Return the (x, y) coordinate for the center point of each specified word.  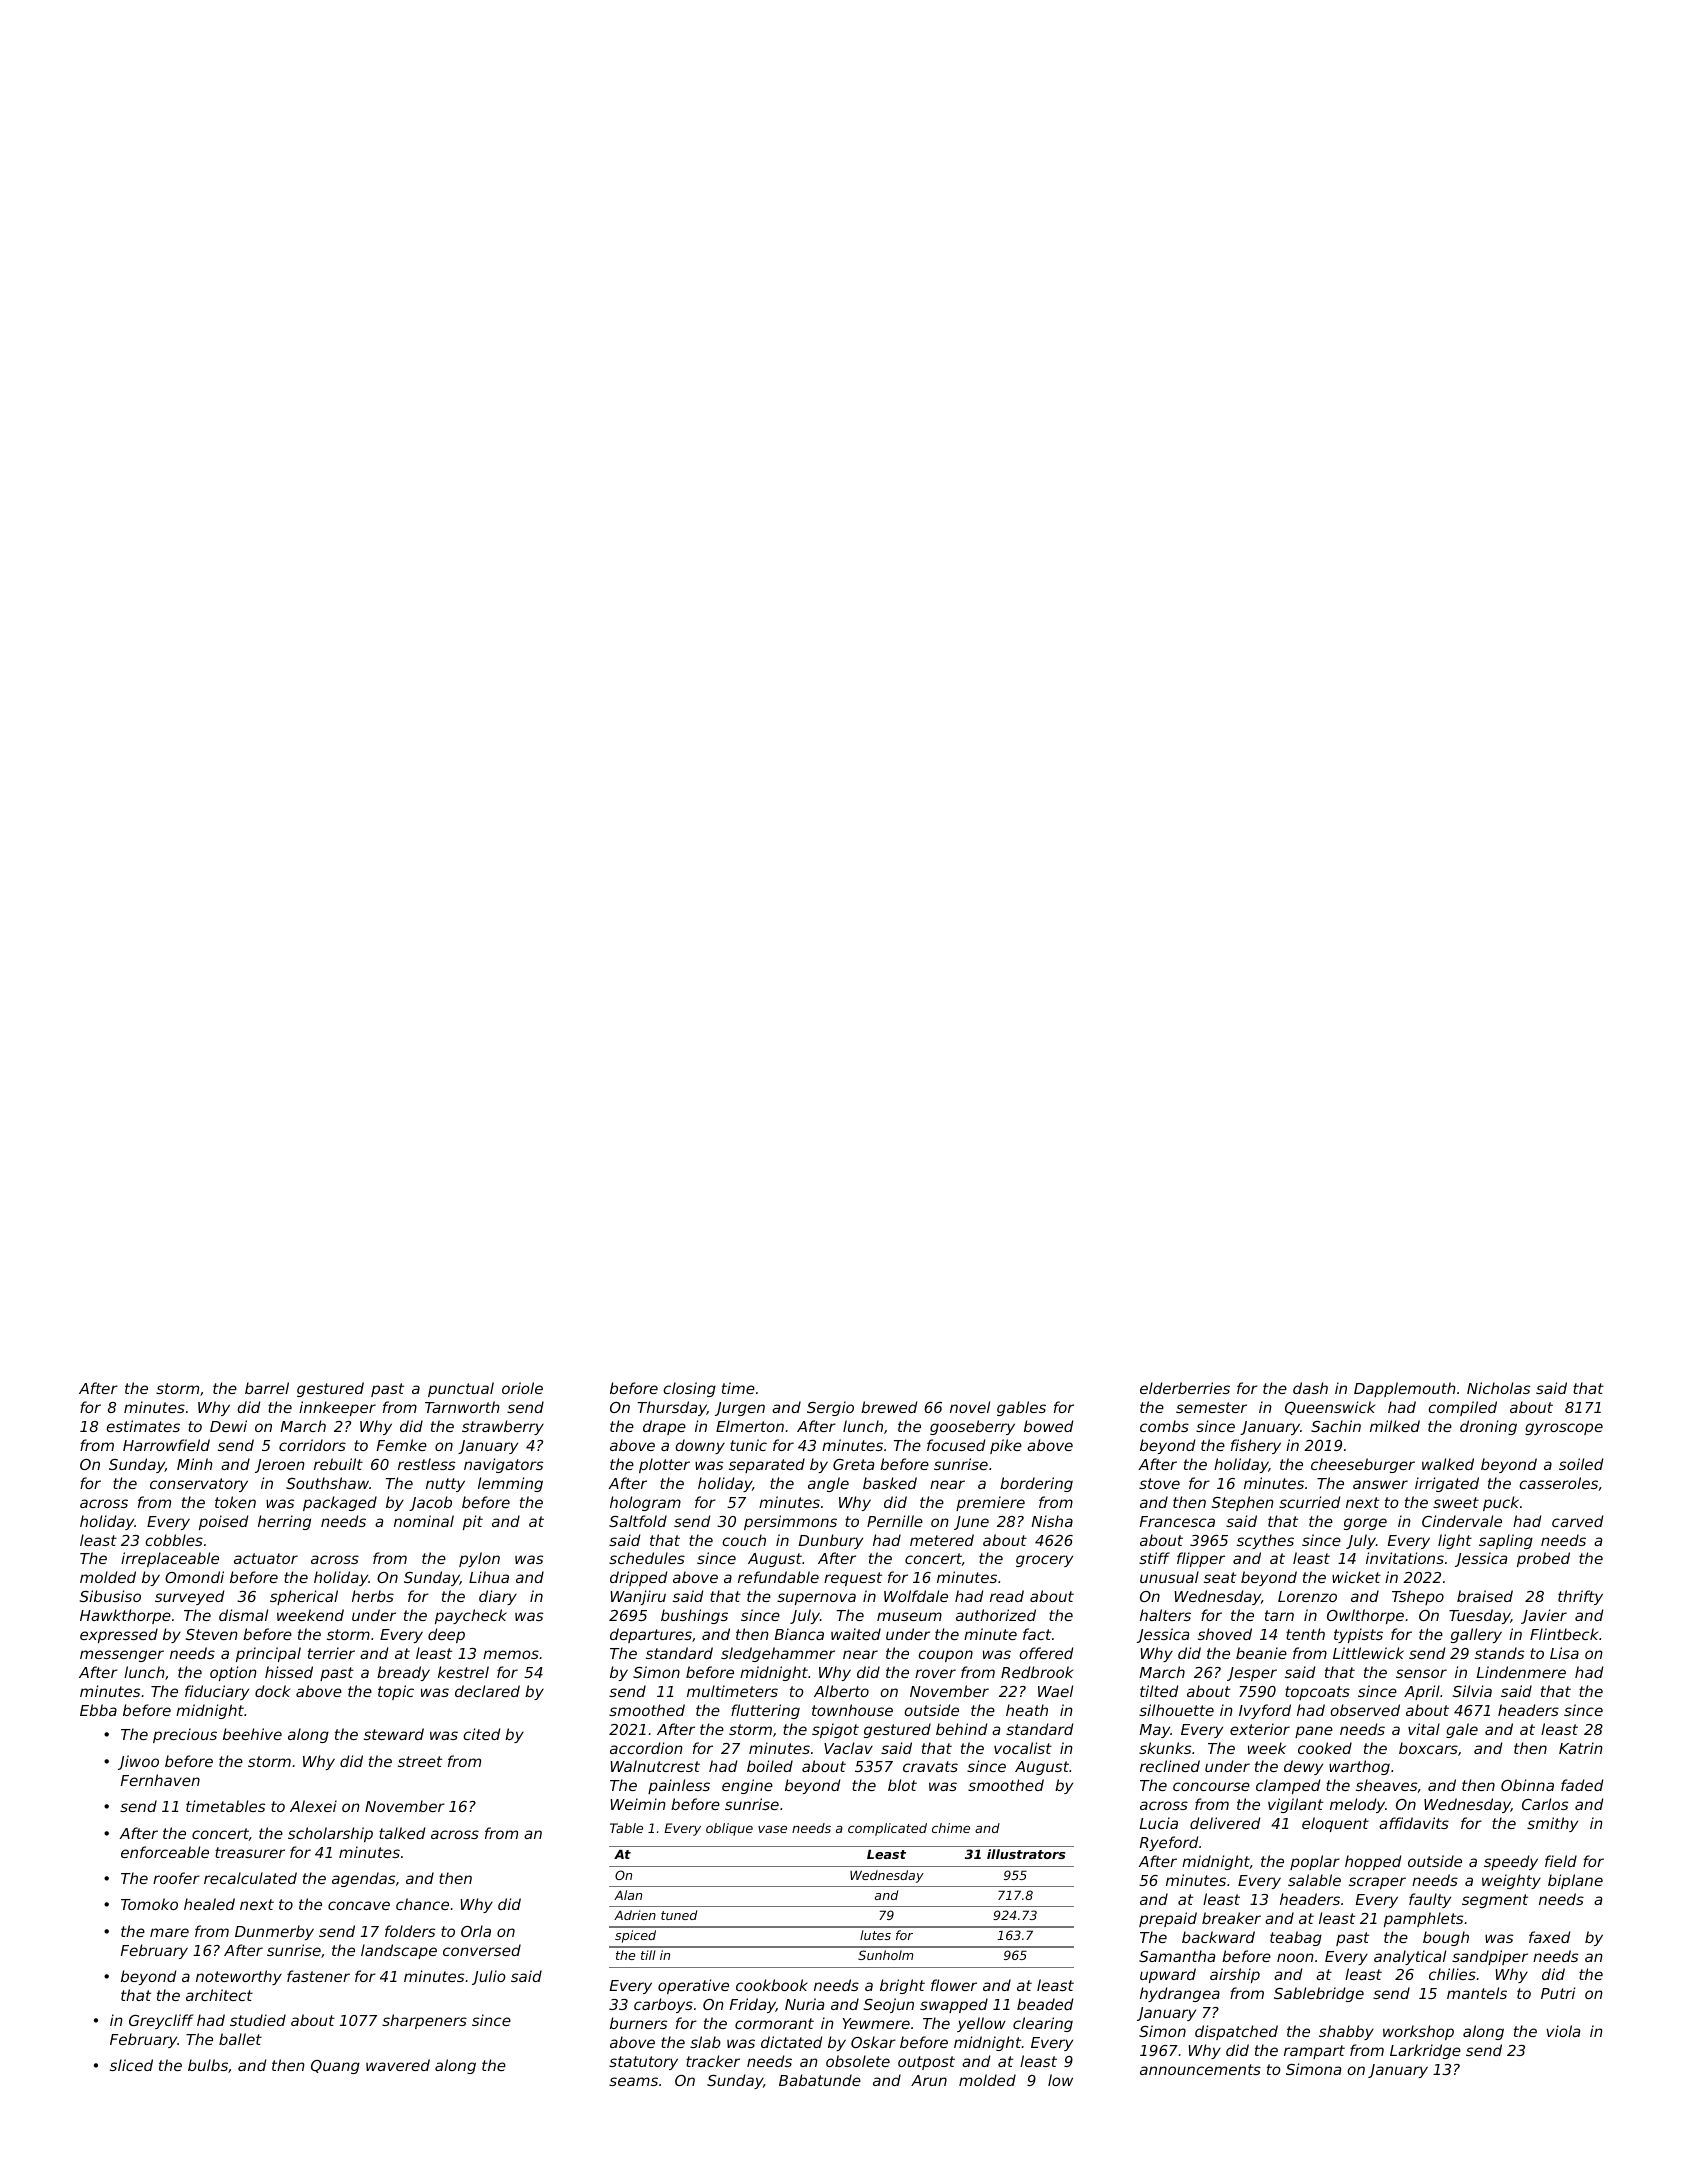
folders (410, 1931)
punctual (461, 1389)
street (420, 1761)
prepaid (1168, 1919)
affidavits (1414, 1823)
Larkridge (1425, 2051)
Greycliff (161, 2021)
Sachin (1336, 1426)
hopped (1373, 1862)
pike (1006, 1446)
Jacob (430, 1503)
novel (970, 1407)
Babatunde (820, 2080)
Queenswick (1330, 1408)
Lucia (1159, 1823)
